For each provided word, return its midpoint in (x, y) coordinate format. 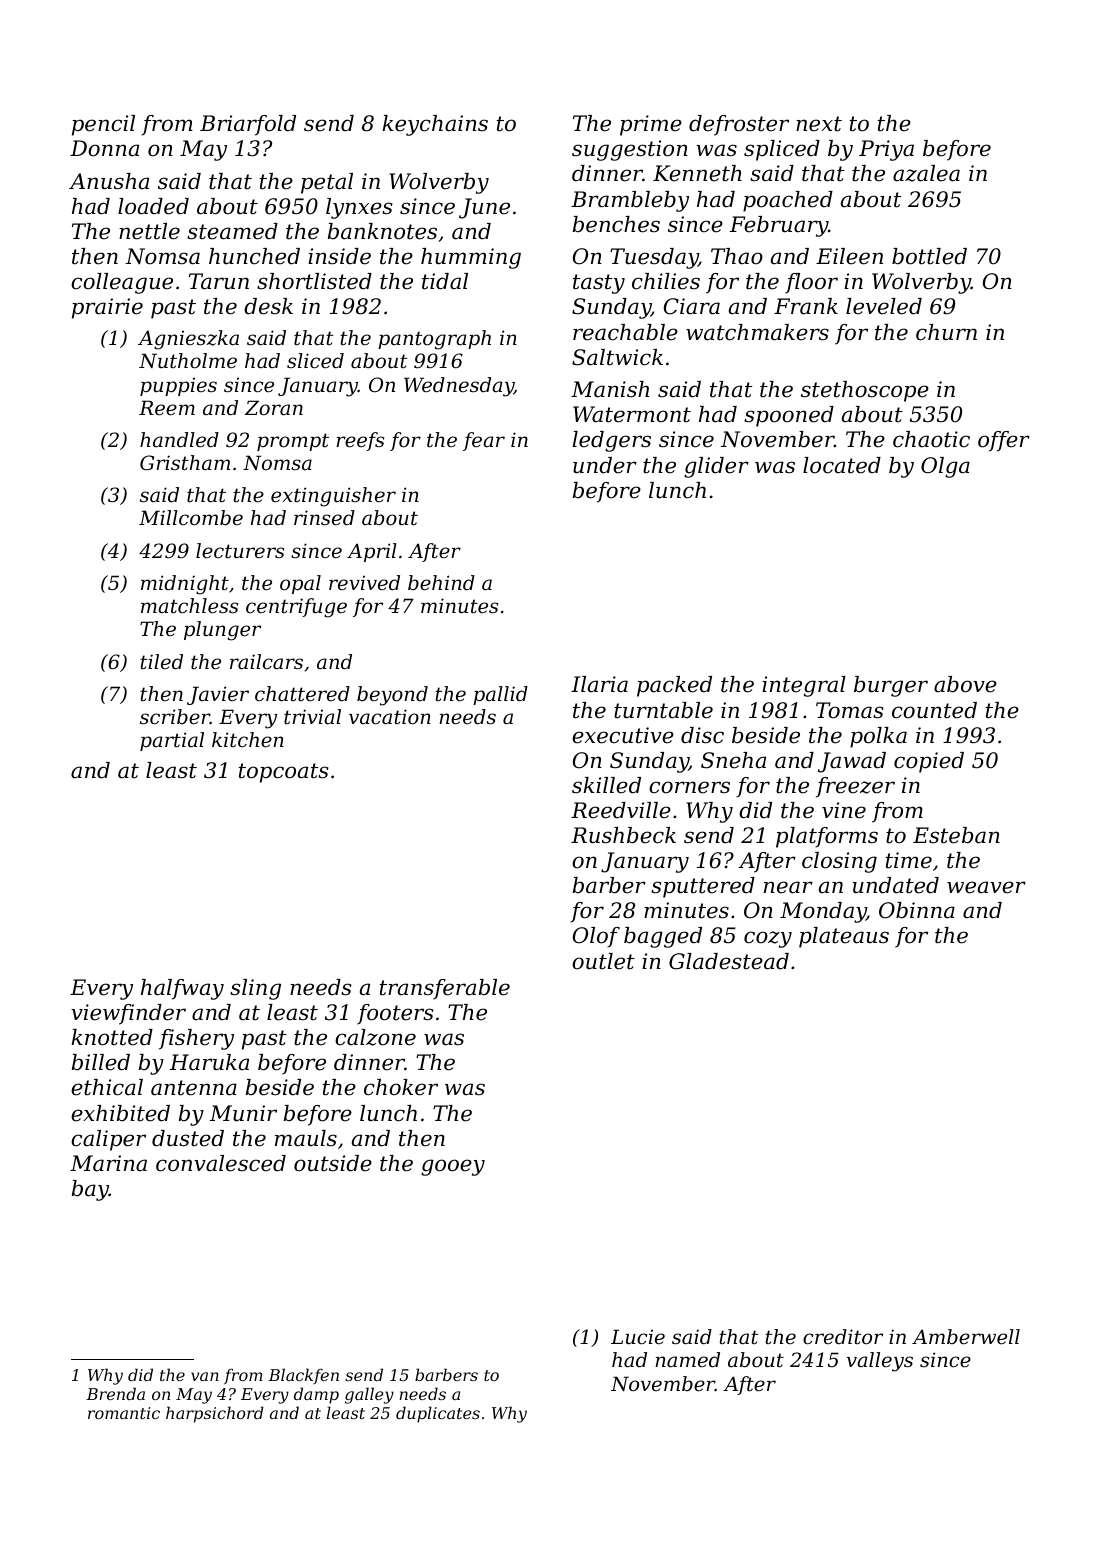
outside (333, 1163)
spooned (789, 416)
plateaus (844, 937)
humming (471, 258)
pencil (103, 125)
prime (651, 125)
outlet (603, 961)
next (819, 124)
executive (623, 735)
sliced (315, 361)
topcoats (284, 773)
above (965, 684)
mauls (306, 1138)
